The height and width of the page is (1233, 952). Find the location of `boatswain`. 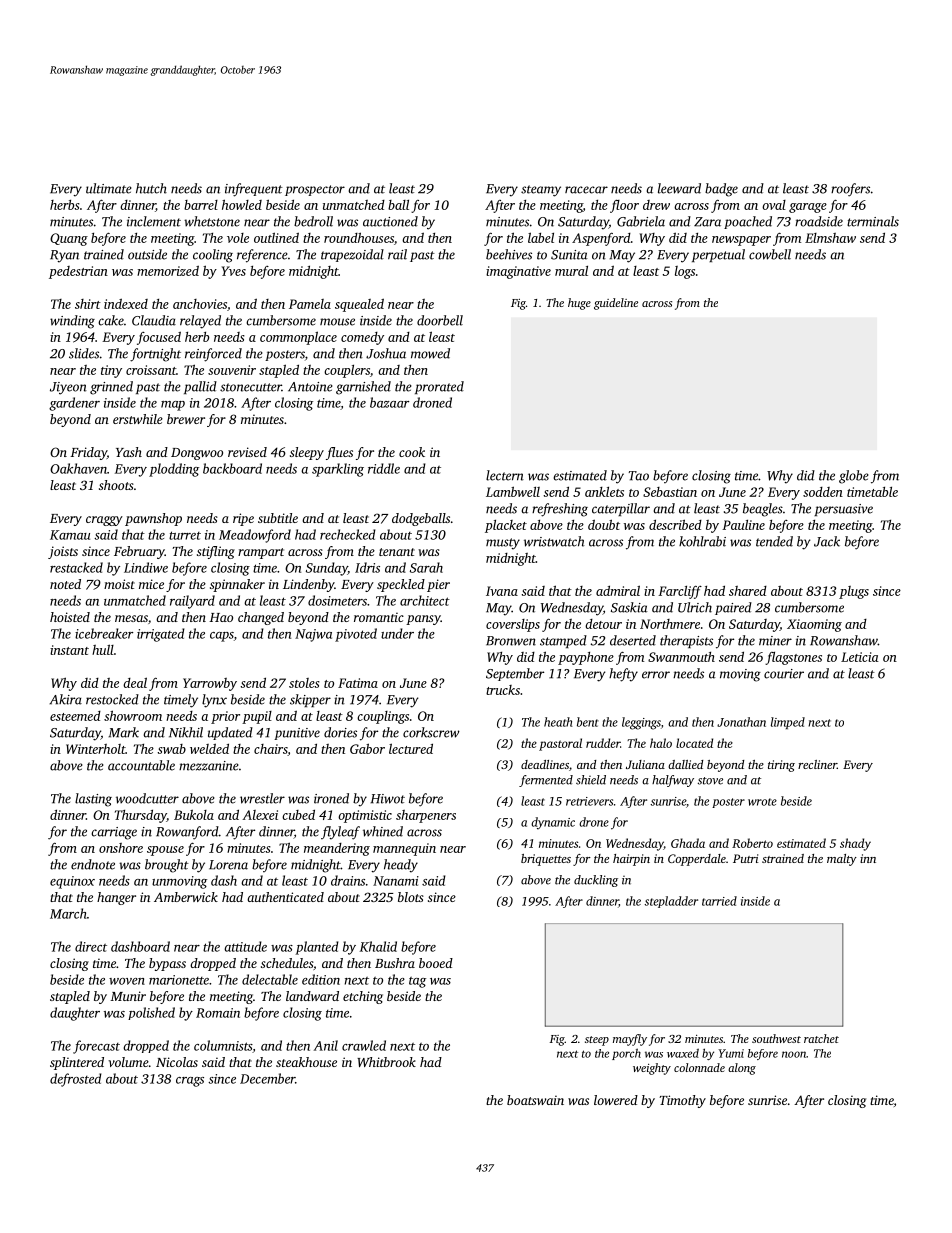

boatswain is located at coordinates (535, 1100).
